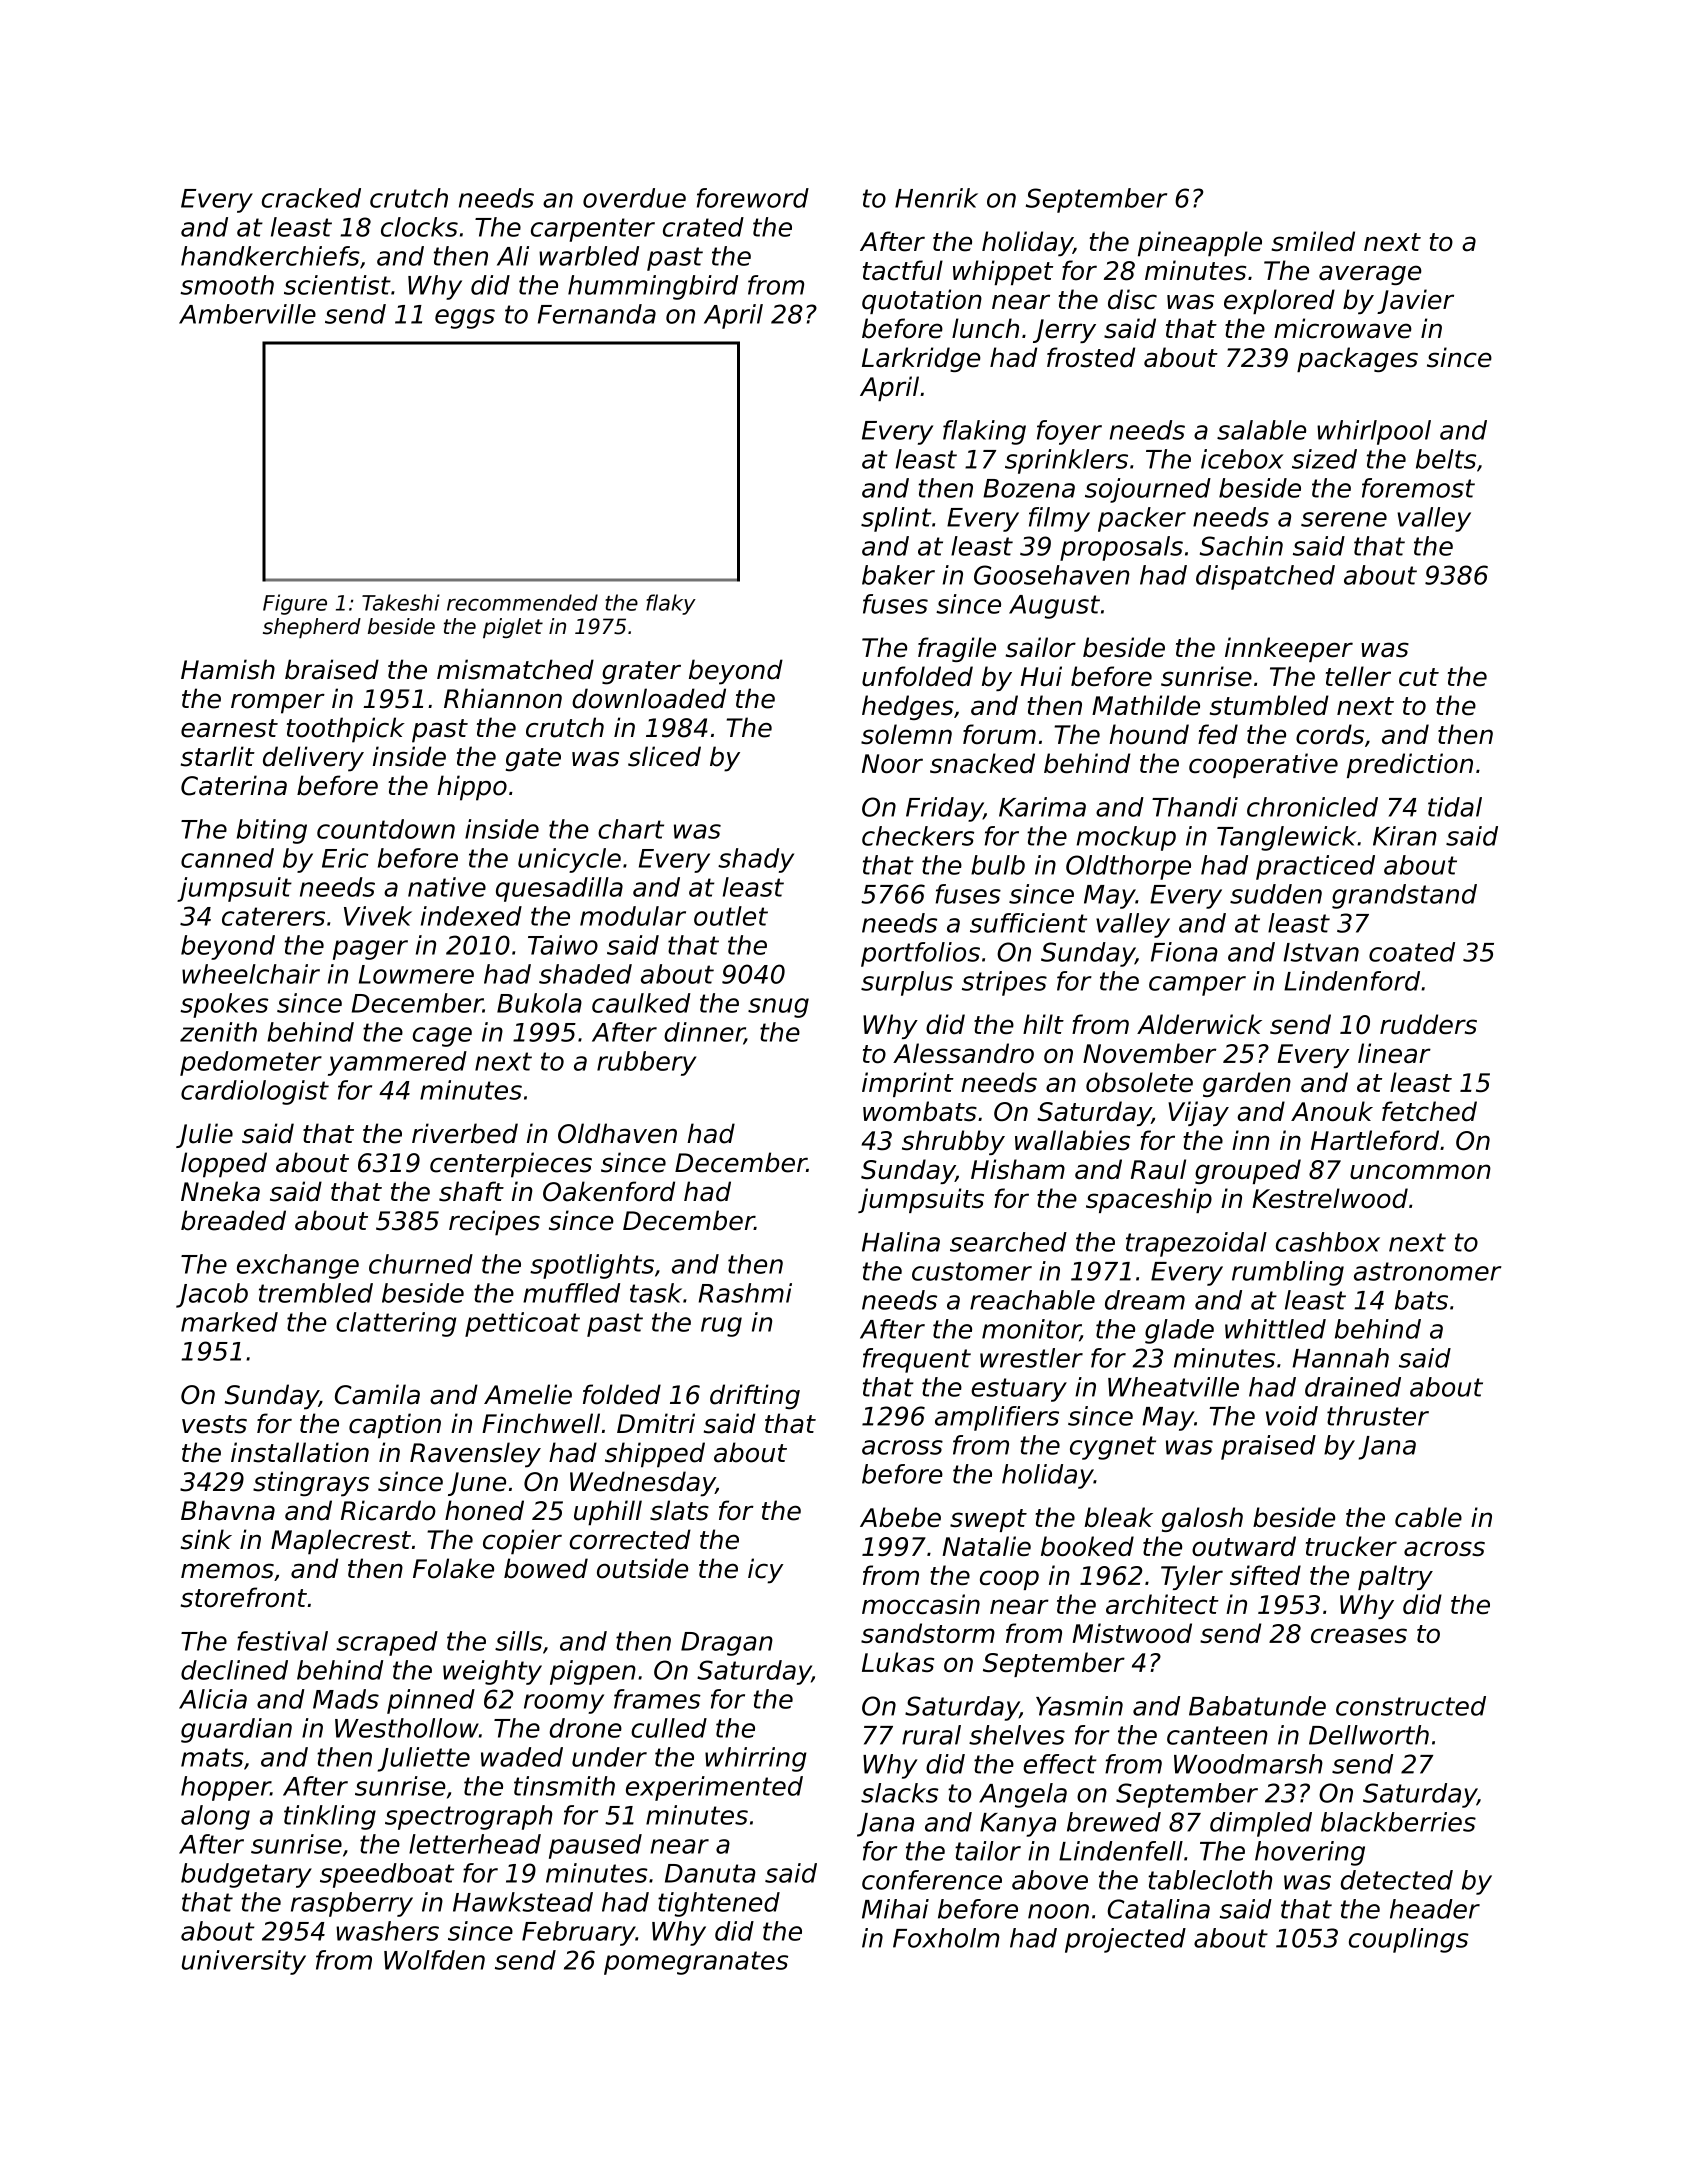  Describe the element at coordinates (471, 916) in the document. I see `indexed` at that location.
